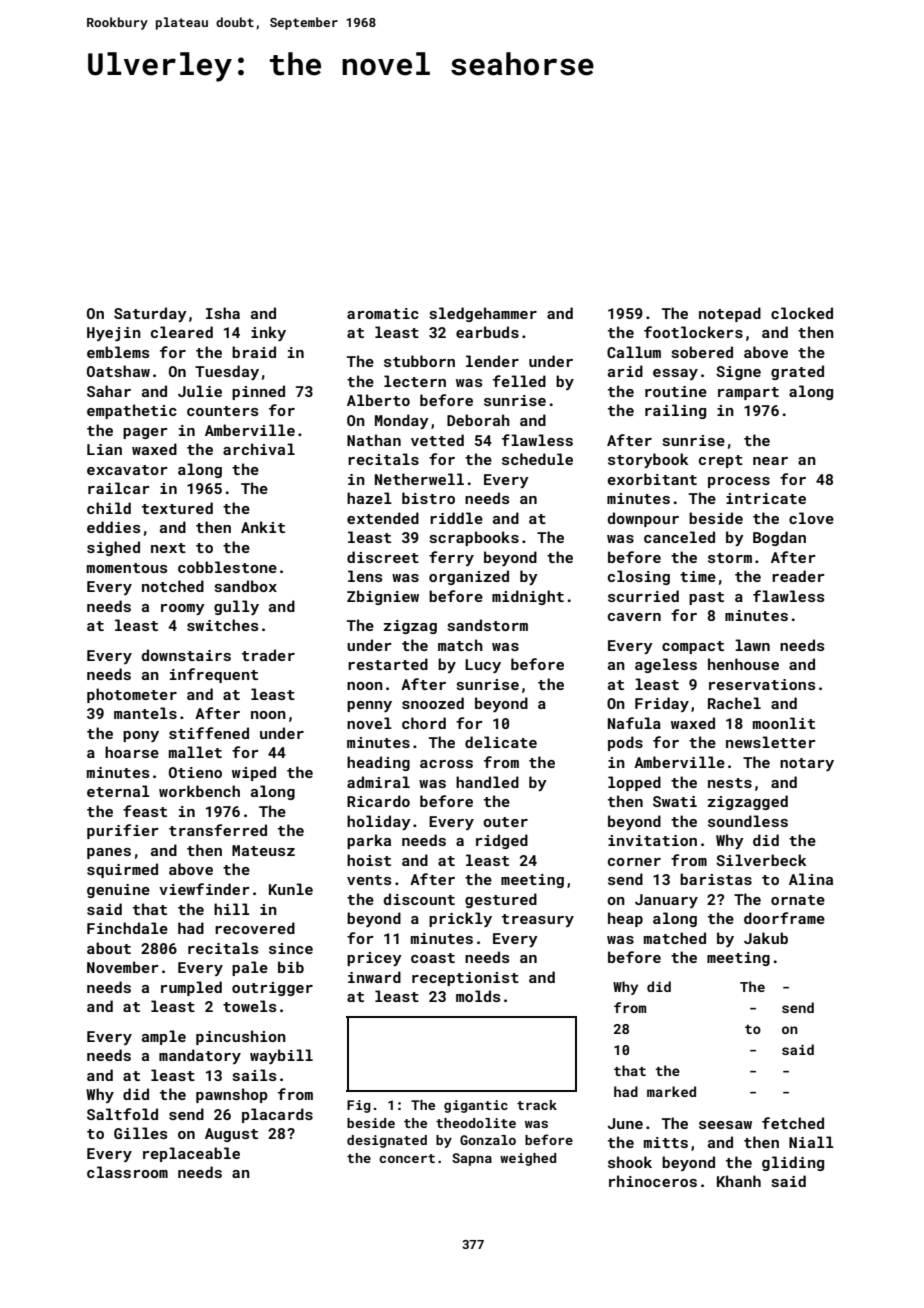 This image has width=924, height=1308. Describe the element at coordinates (231, 1135) in the image. I see `August` at that location.
